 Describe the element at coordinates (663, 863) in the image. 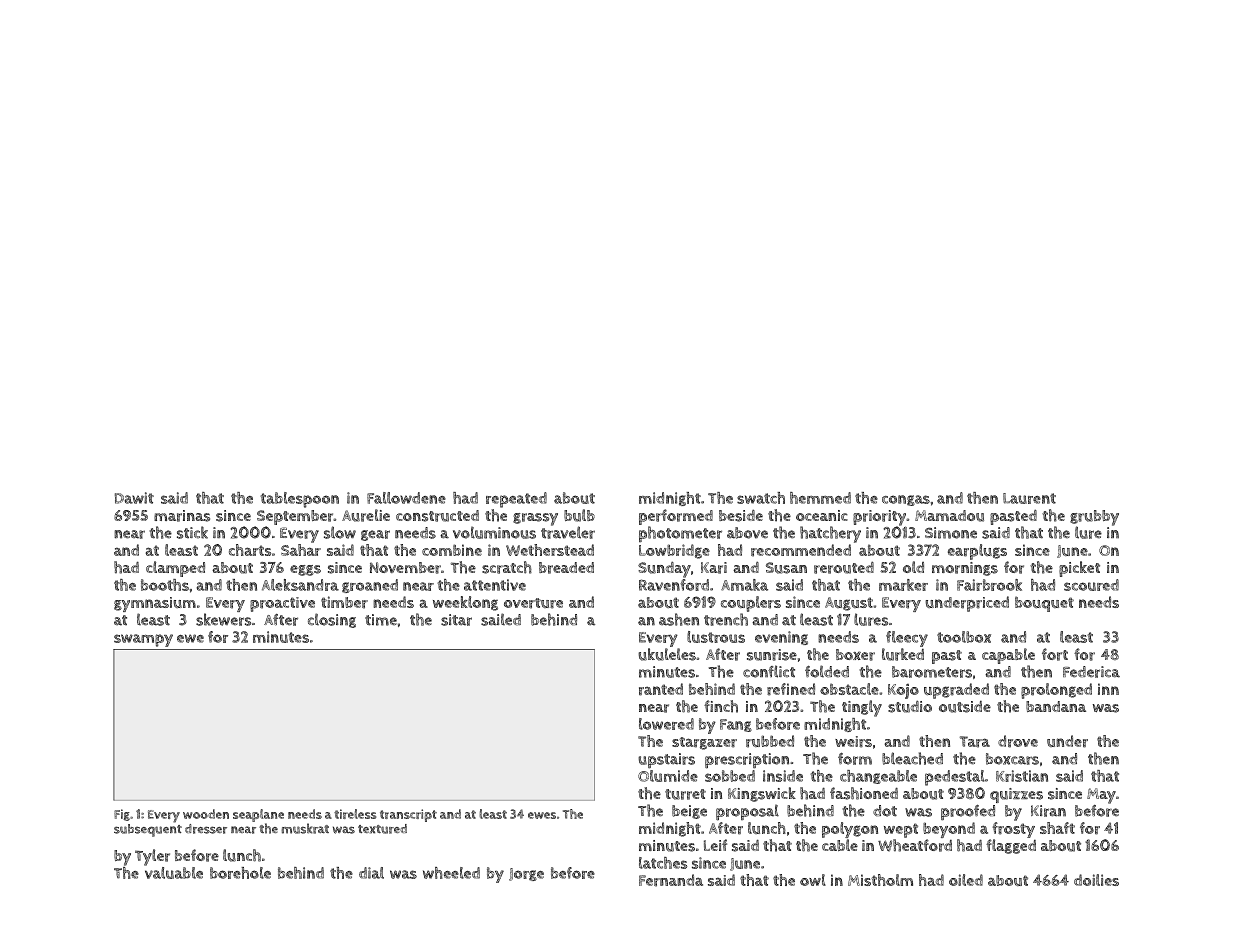

I see `latches` at that location.
